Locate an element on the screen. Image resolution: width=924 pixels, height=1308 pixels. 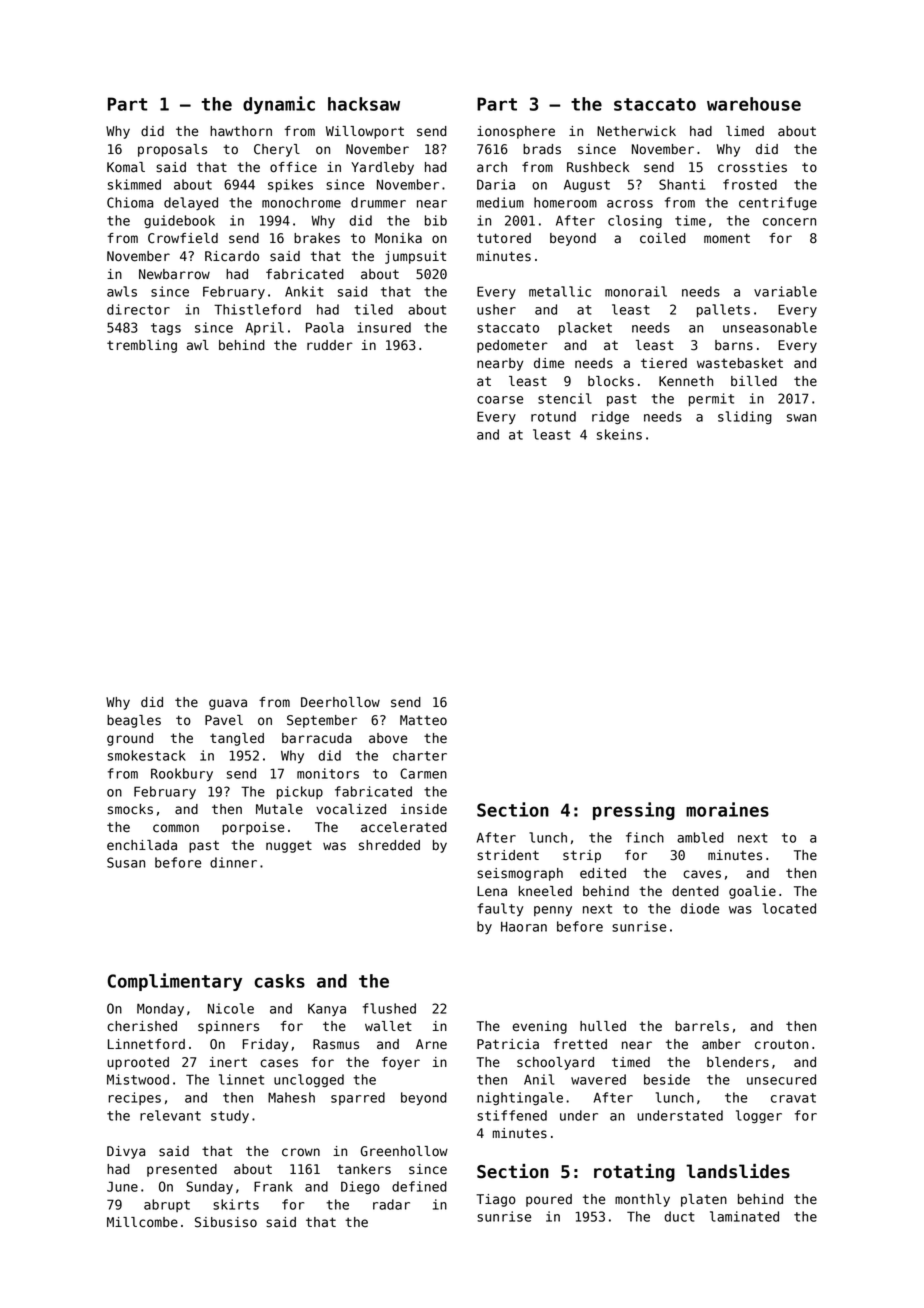
unseasonable is located at coordinates (770, 327).
